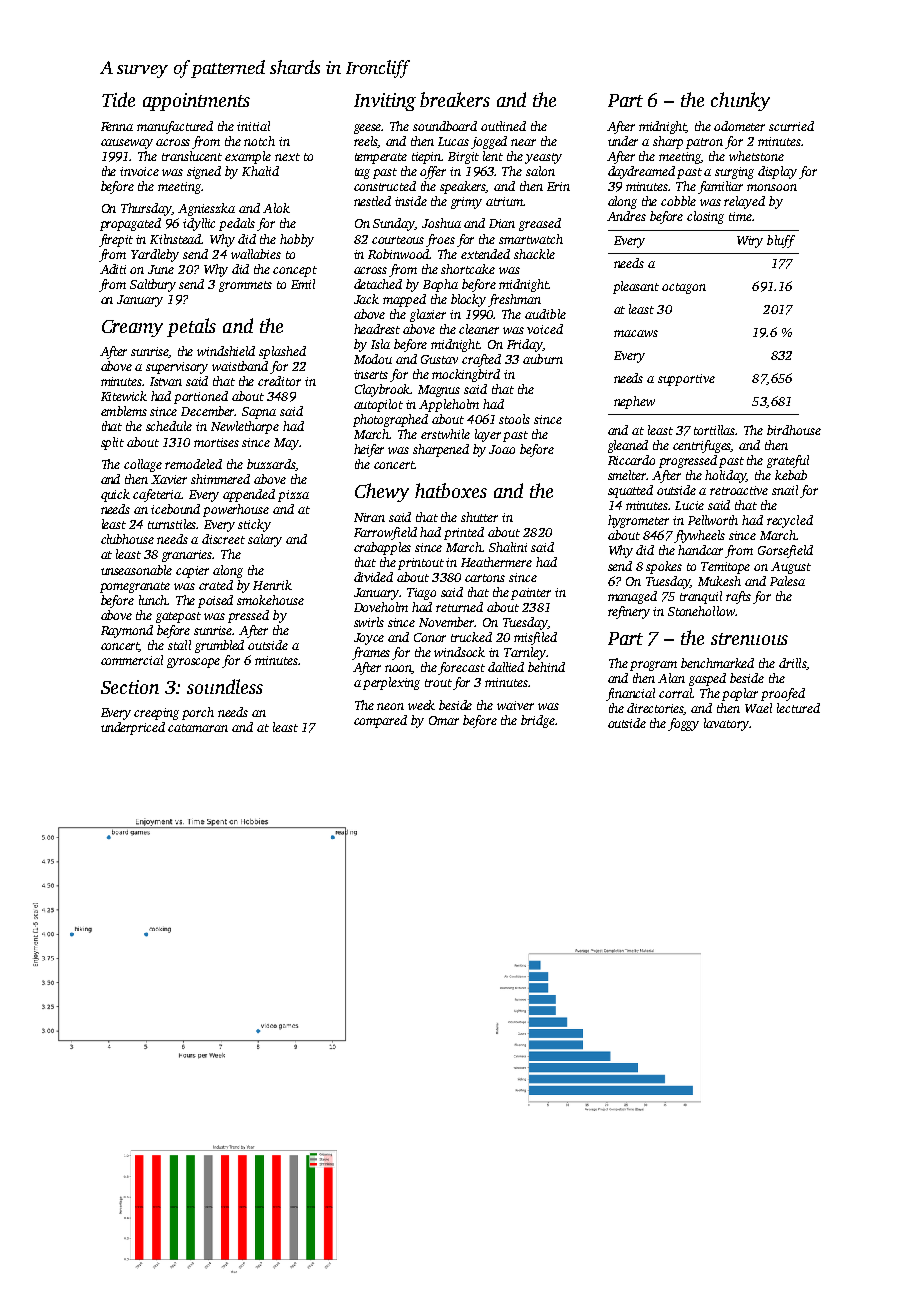 Image resolution: width=924 pixels, height=1308 pixels. I want to click on breakers, so click(455, 99).
